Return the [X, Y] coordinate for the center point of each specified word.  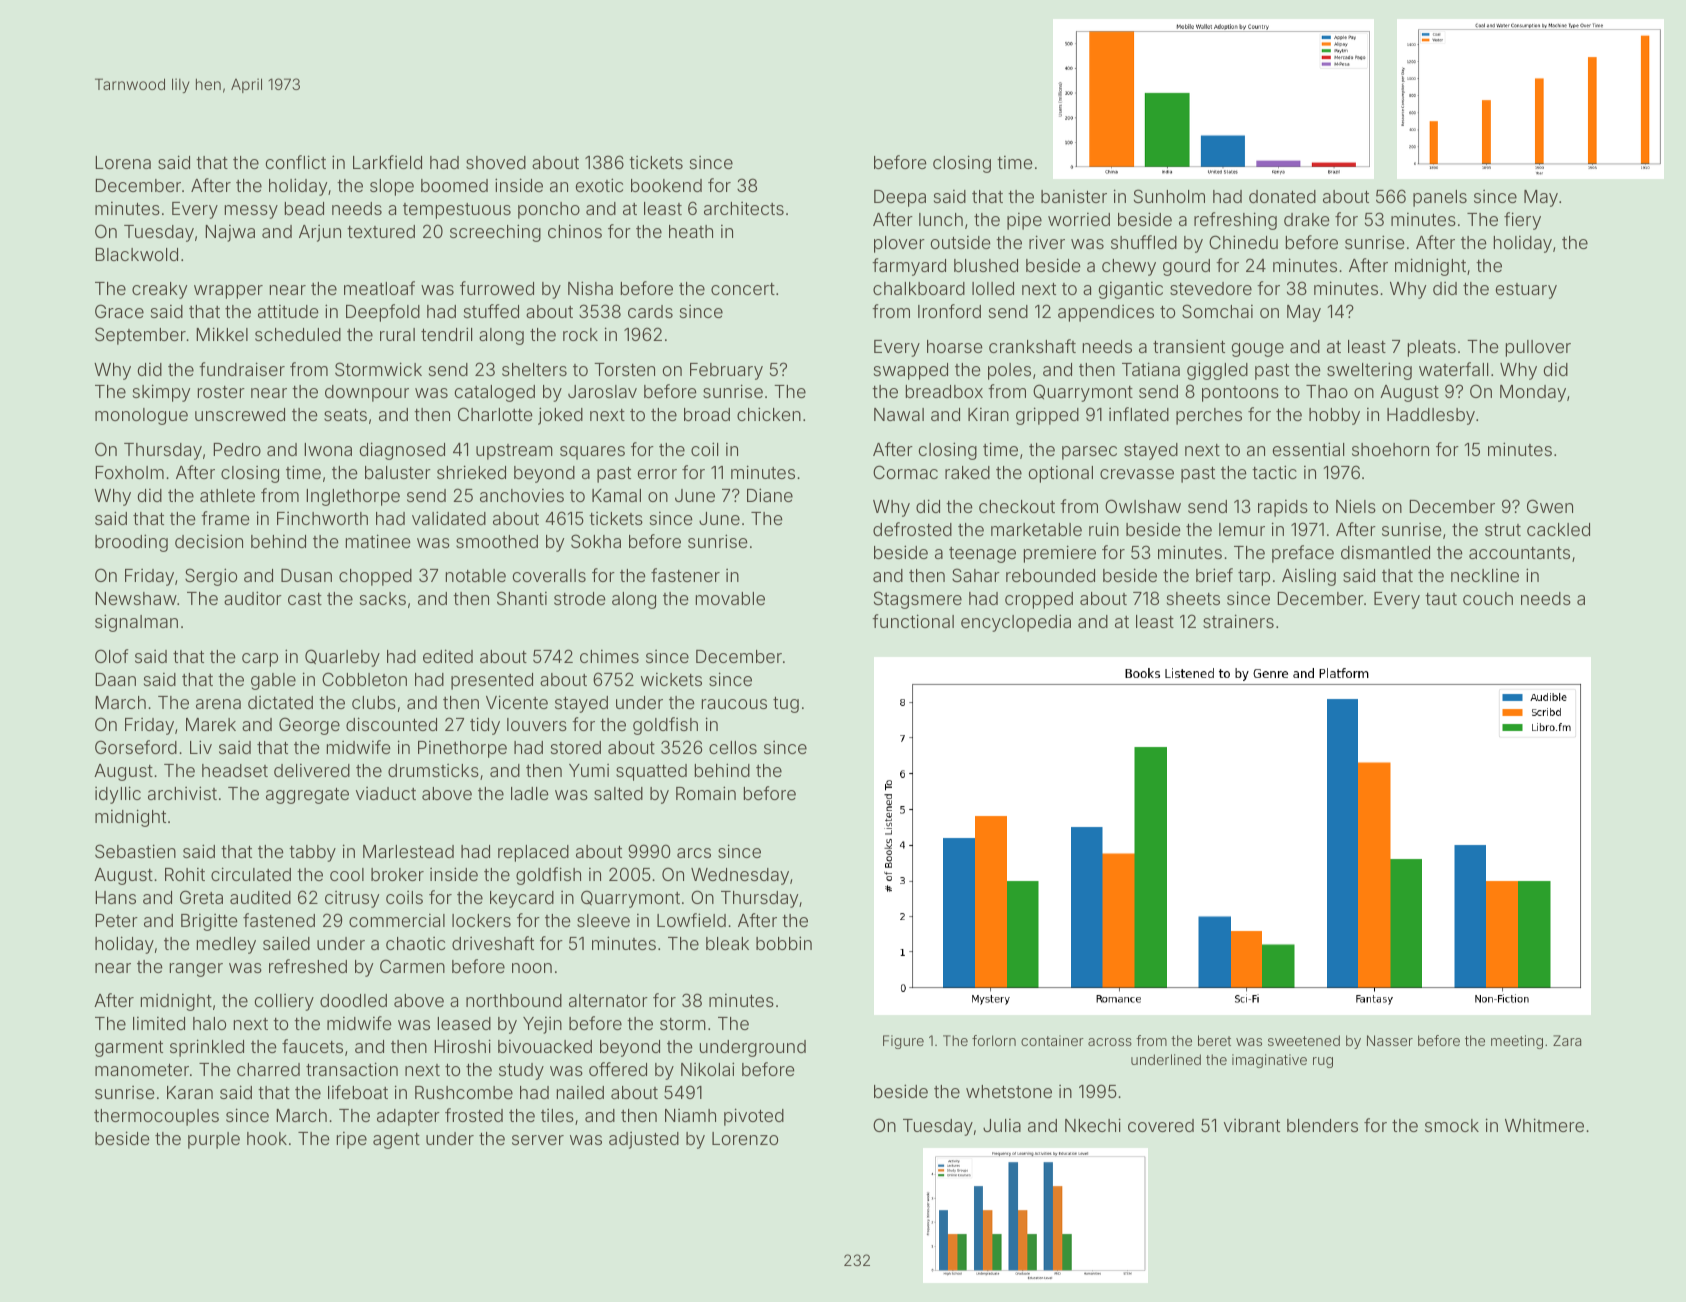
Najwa [230, 233]
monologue [141, 416]
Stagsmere [918, 600]
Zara [1567, 1040]
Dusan [306, 575]
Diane [770, 495]
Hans [115, 897]
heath [691, 231]
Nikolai [707, 1069]
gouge [1258, 350]
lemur [1242, 529]
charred [268, 1069]
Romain [706, 793]
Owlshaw [1143, 506]
